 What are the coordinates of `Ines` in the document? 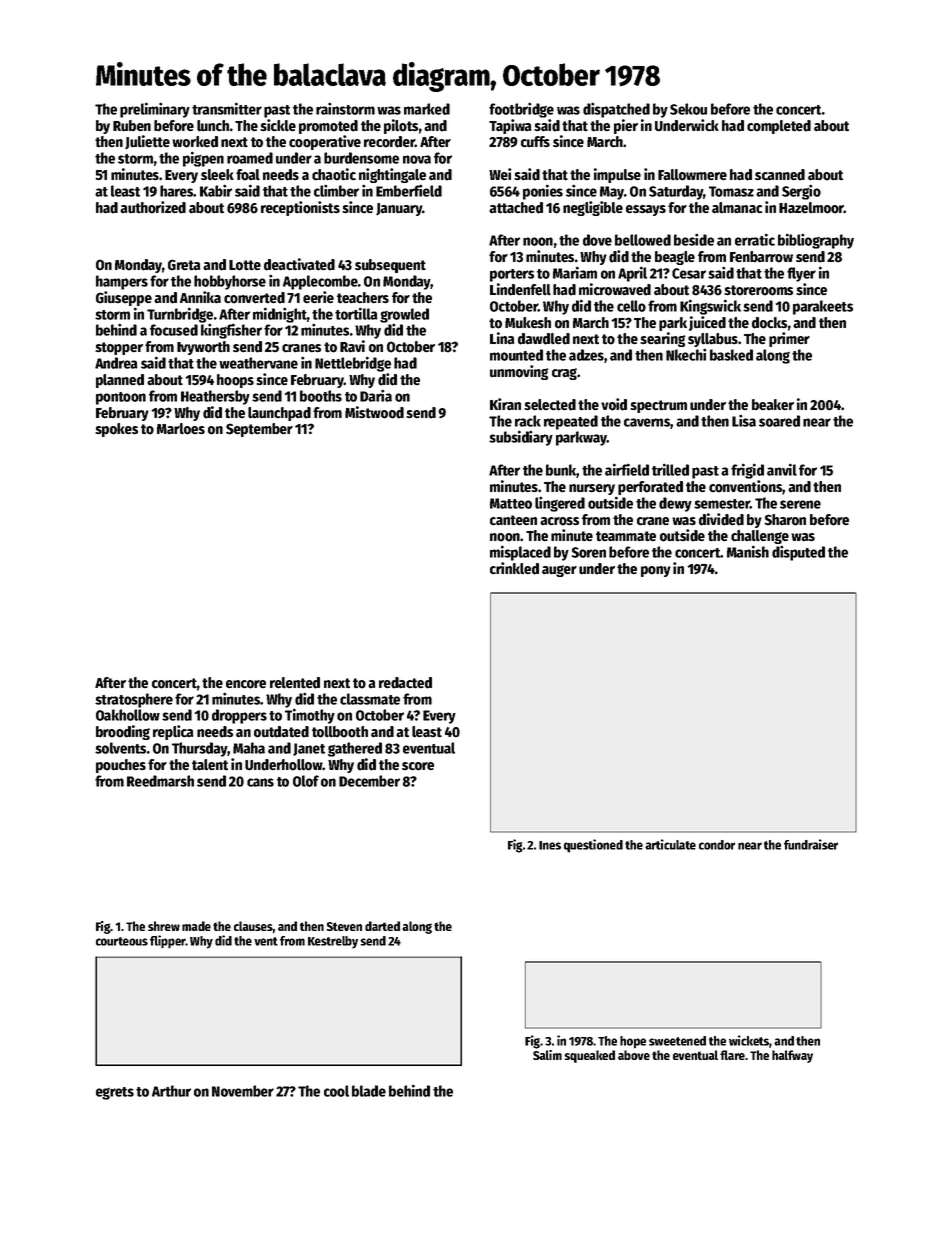 It's located at (550, 845).
